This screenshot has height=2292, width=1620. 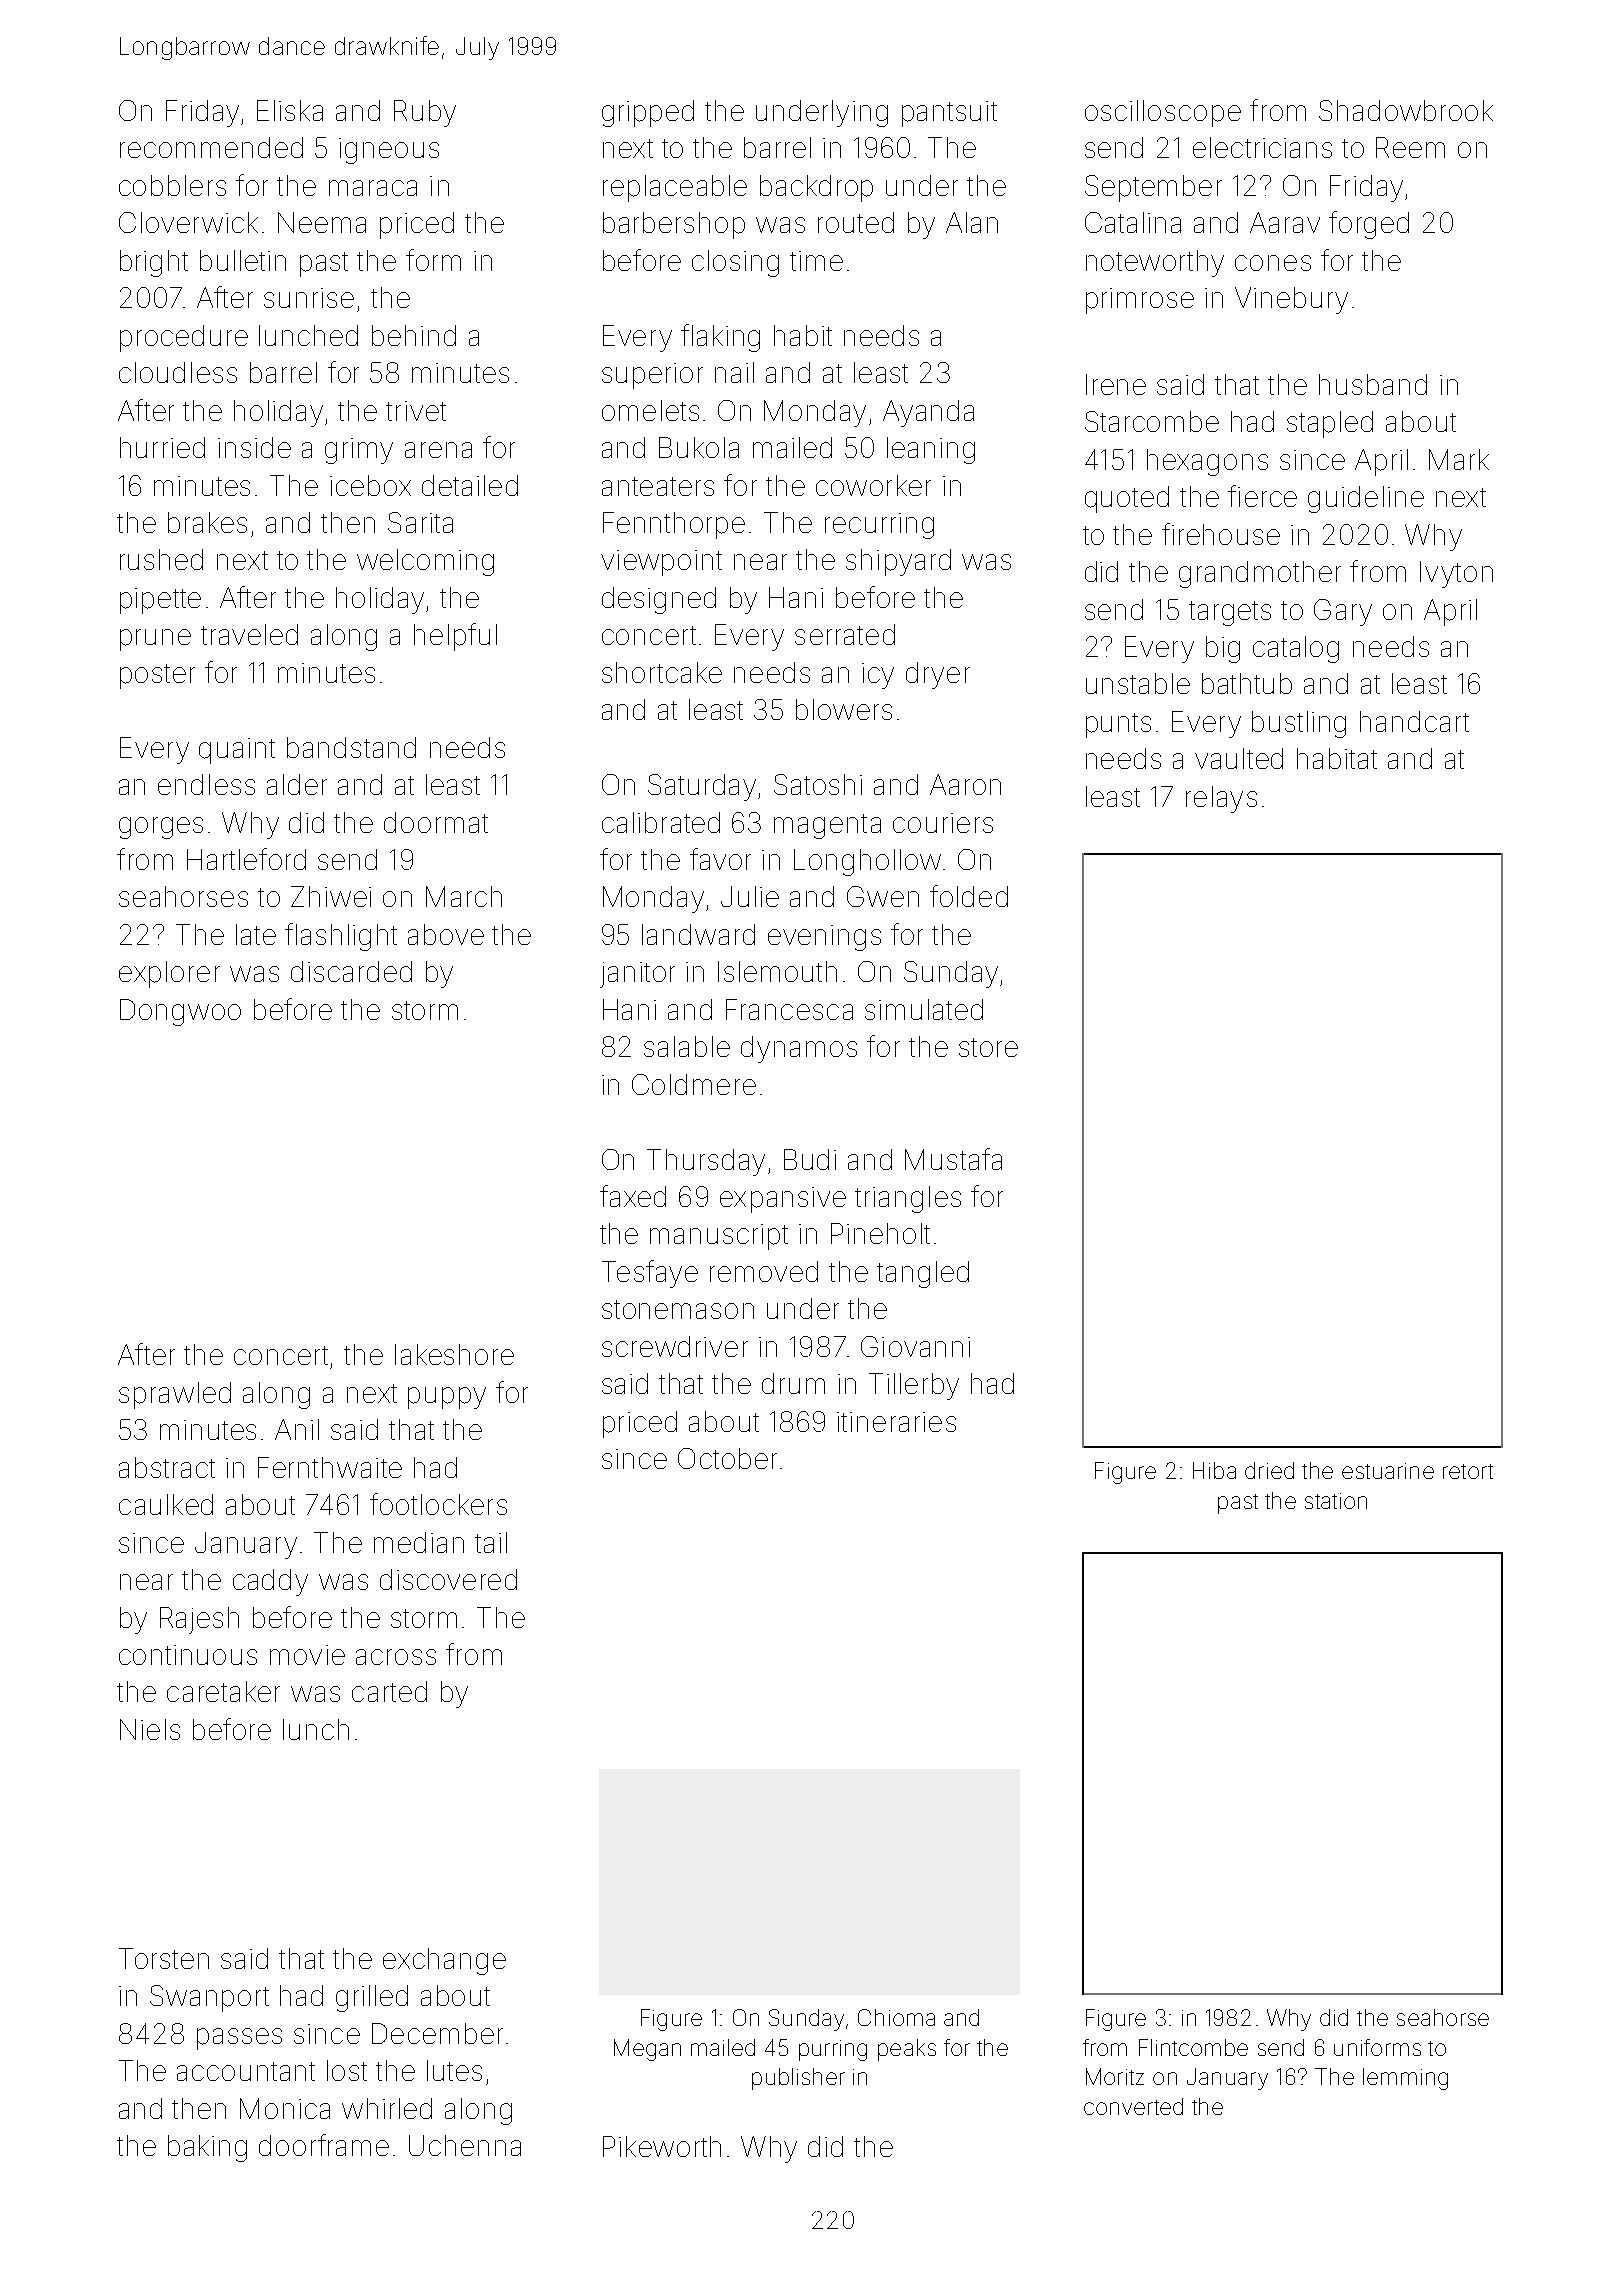 I want to click on Chioma, so click(x=896, y=2017).
